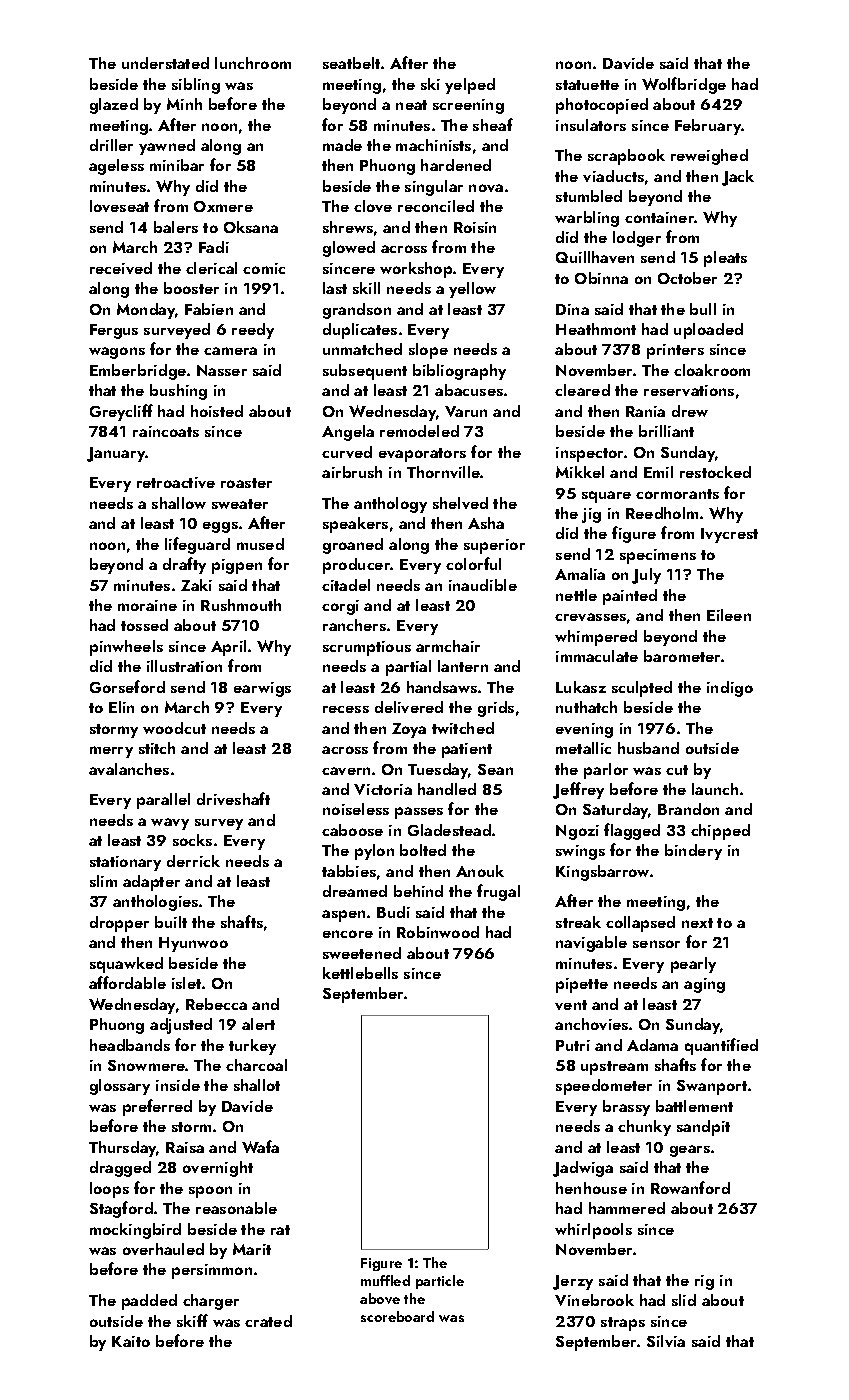 The width and height of the screenshot is (849, 1400). Describe the element at coordinates (666, 1341) in the screenshot. I see `Silvia` at that location.
